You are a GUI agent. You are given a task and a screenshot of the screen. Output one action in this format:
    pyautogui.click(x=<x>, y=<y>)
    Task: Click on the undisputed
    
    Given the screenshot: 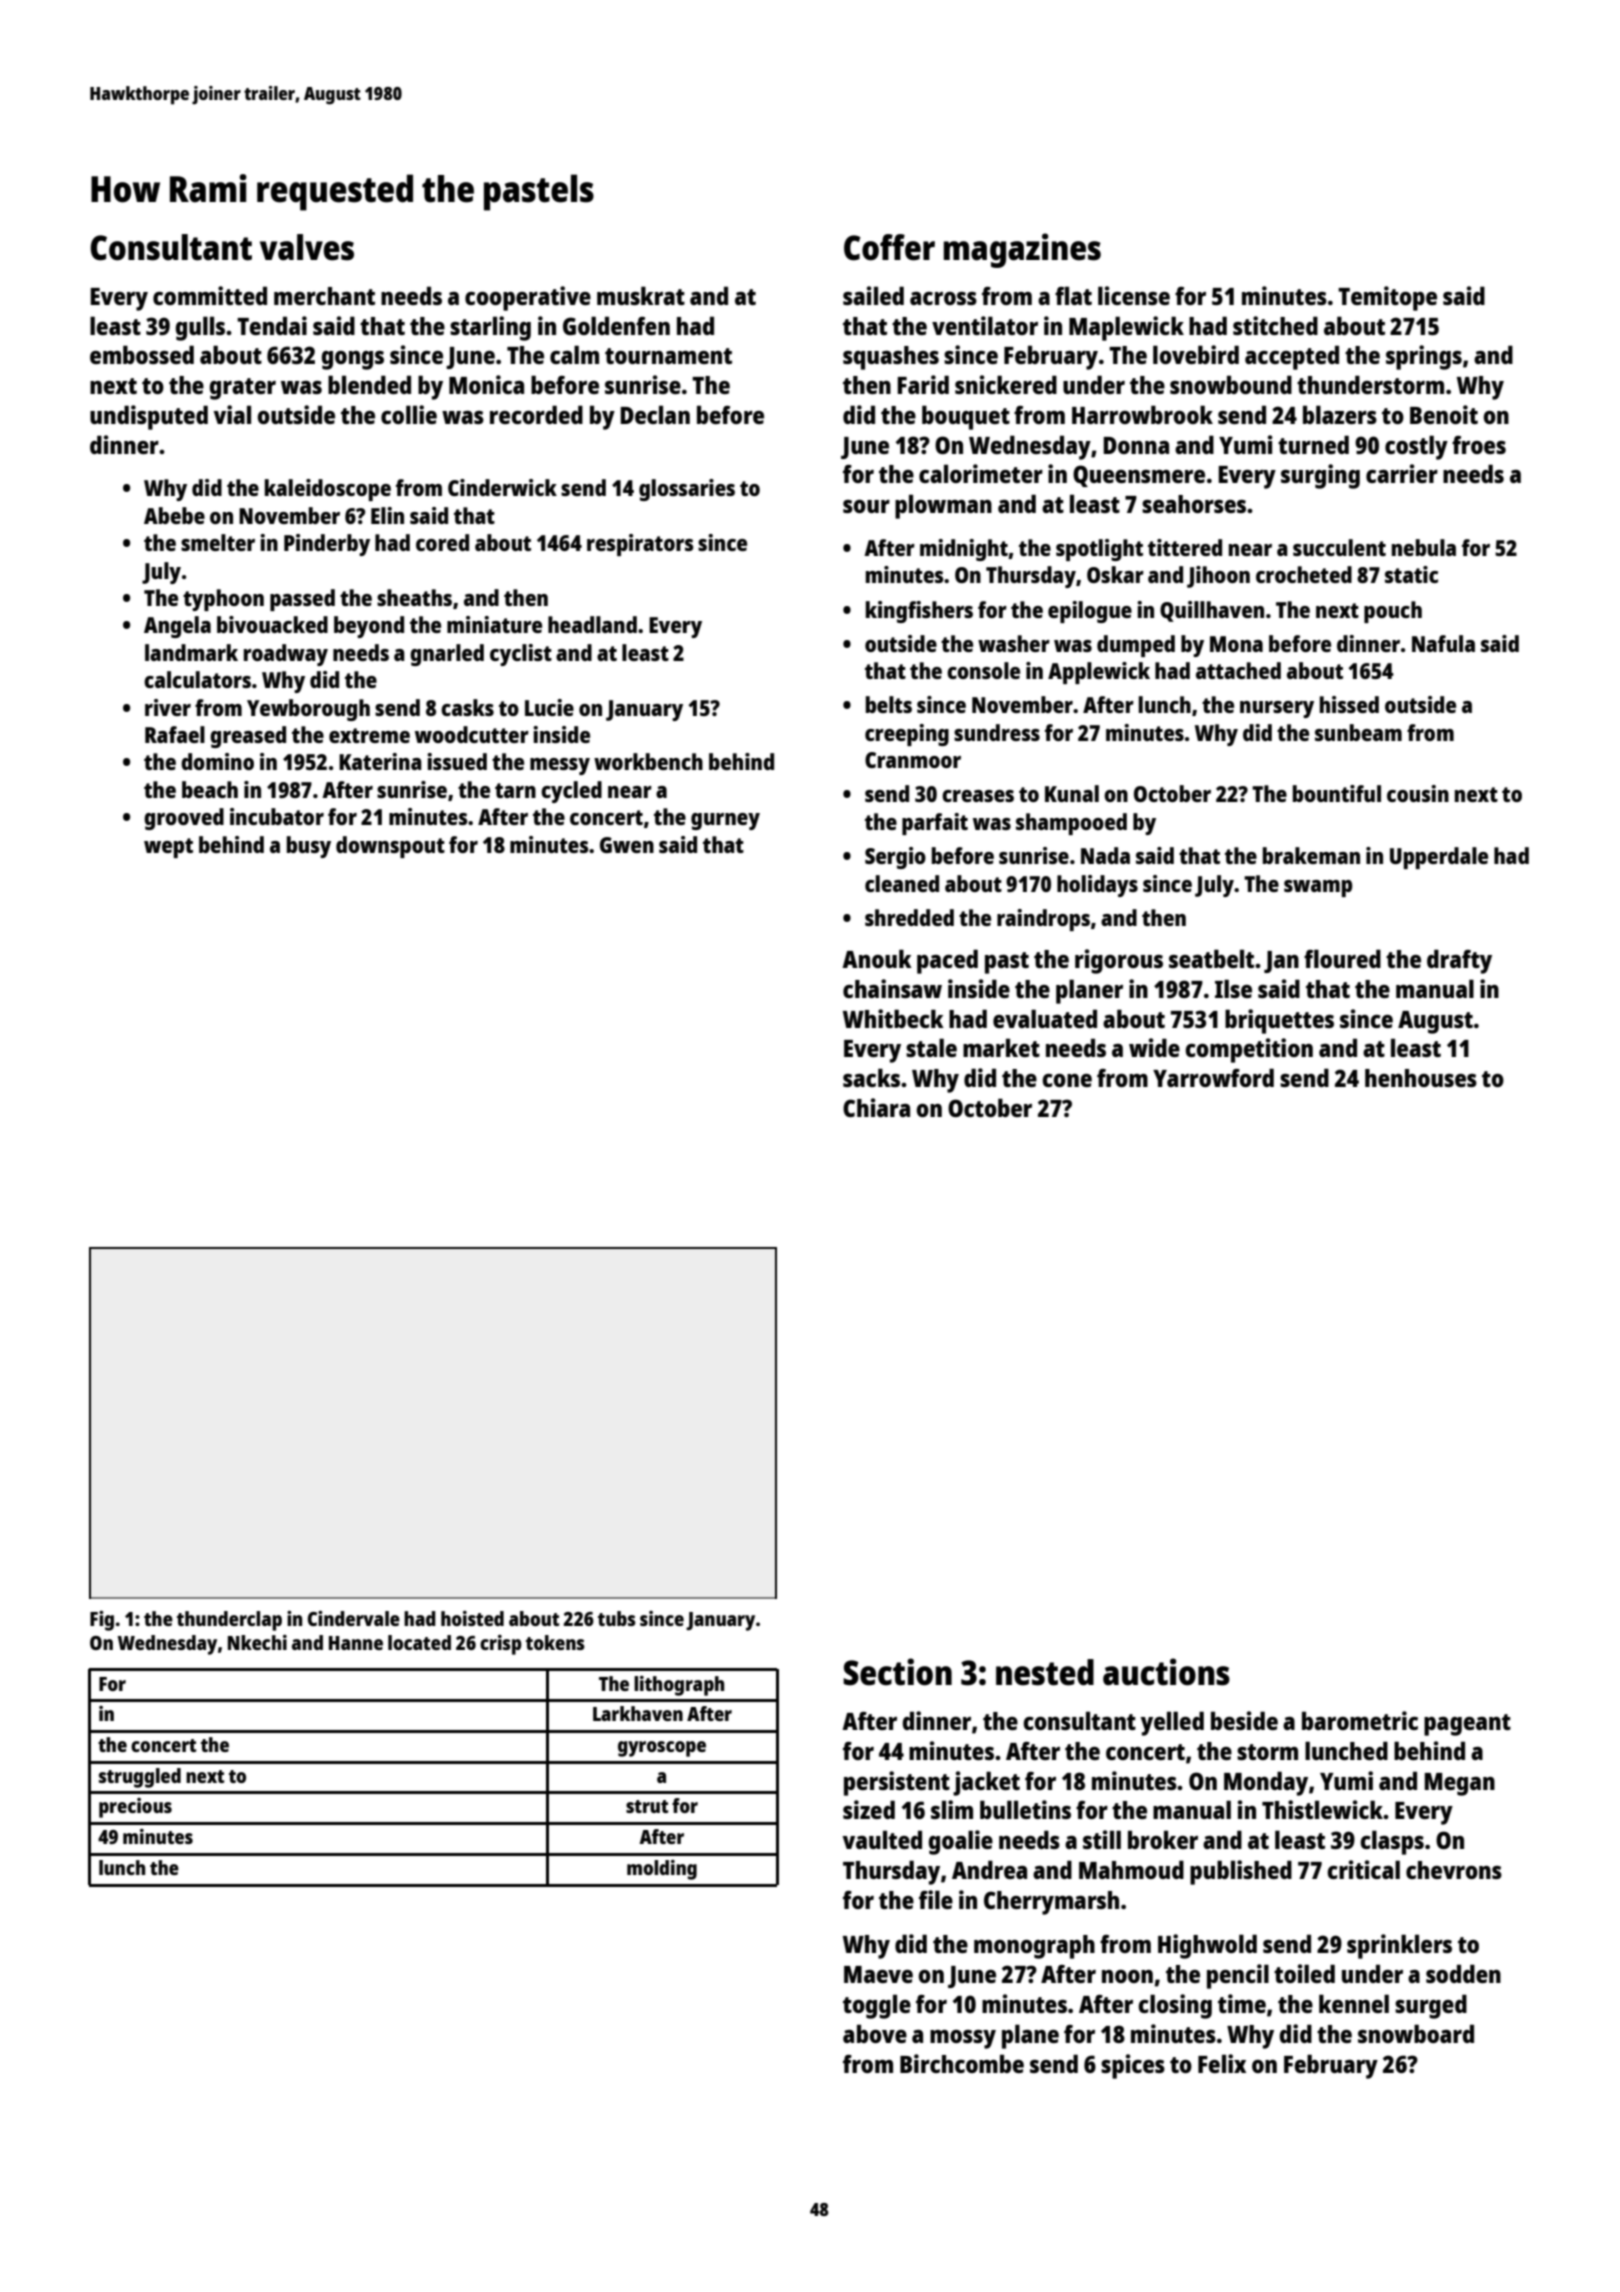 What is the action you would take?
    pyautogui.click(x=149, y=417)
